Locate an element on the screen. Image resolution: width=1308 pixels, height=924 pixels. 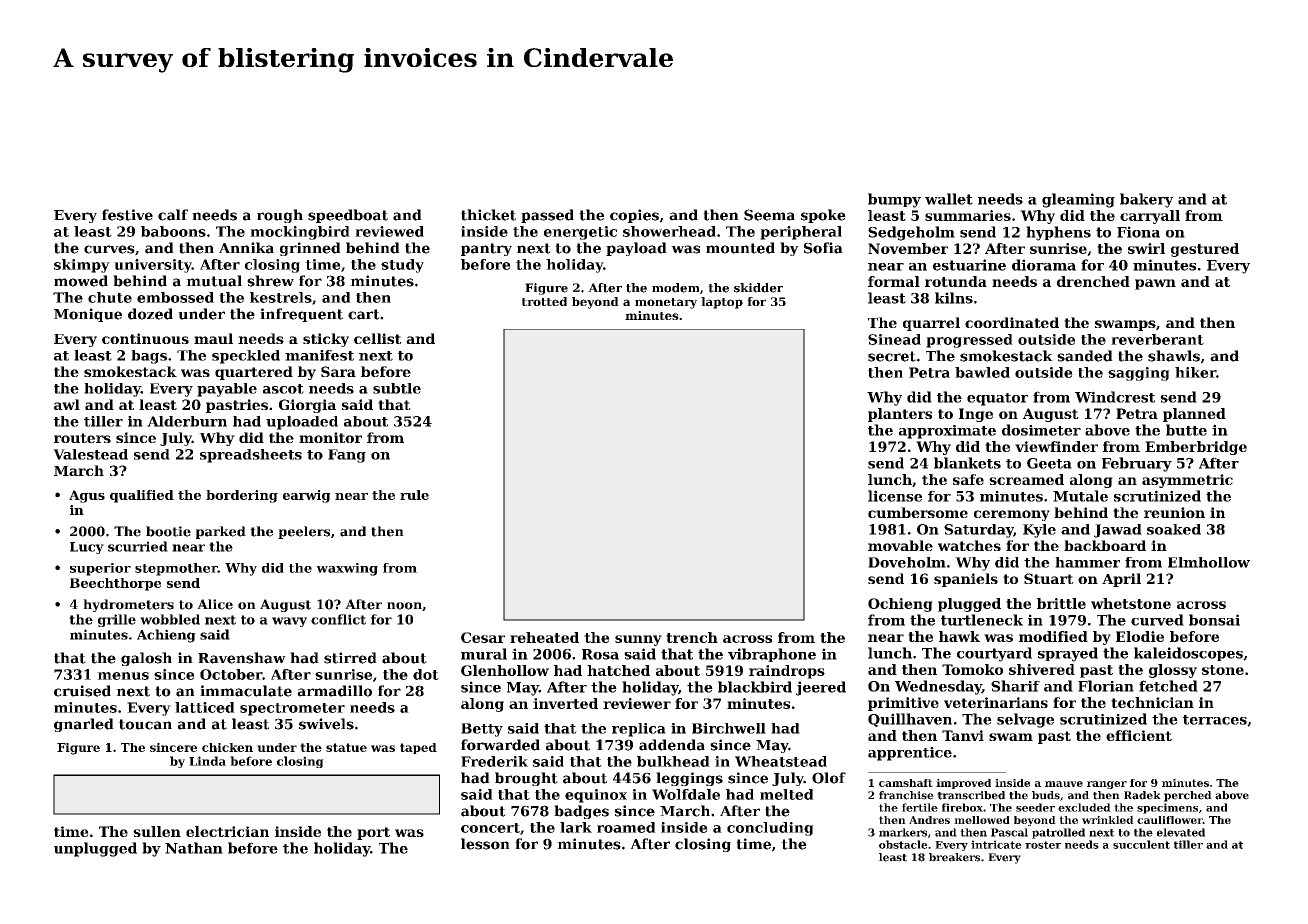
Tomoko is located at coordinates (972, 669).
